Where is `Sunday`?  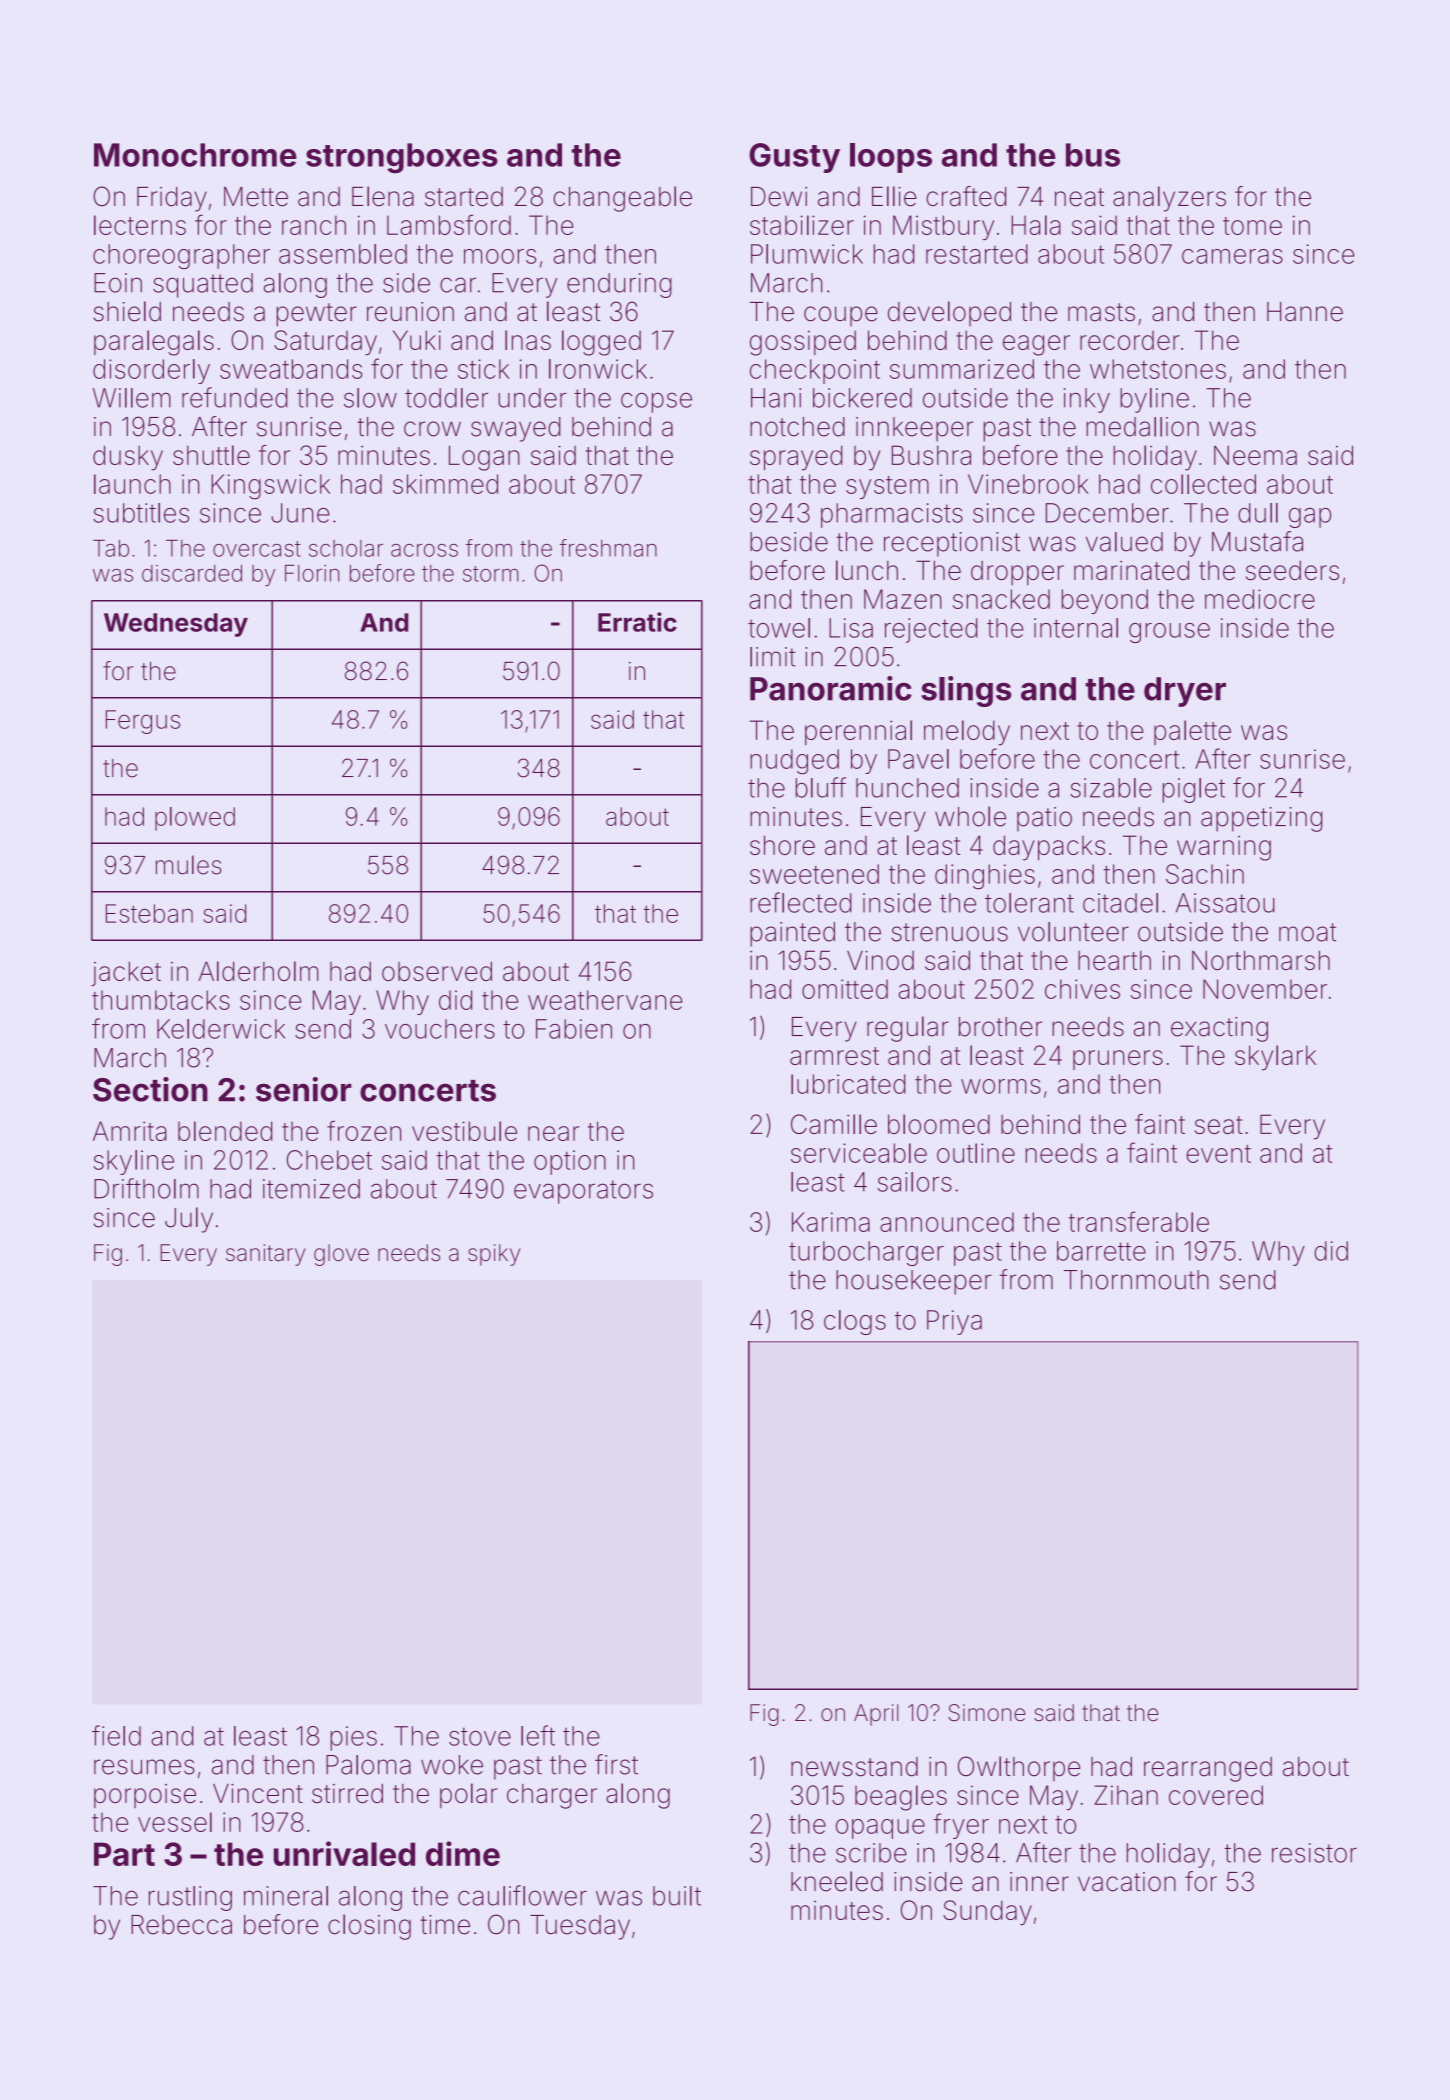
Sunday is located at coordinates (987, 1913).
